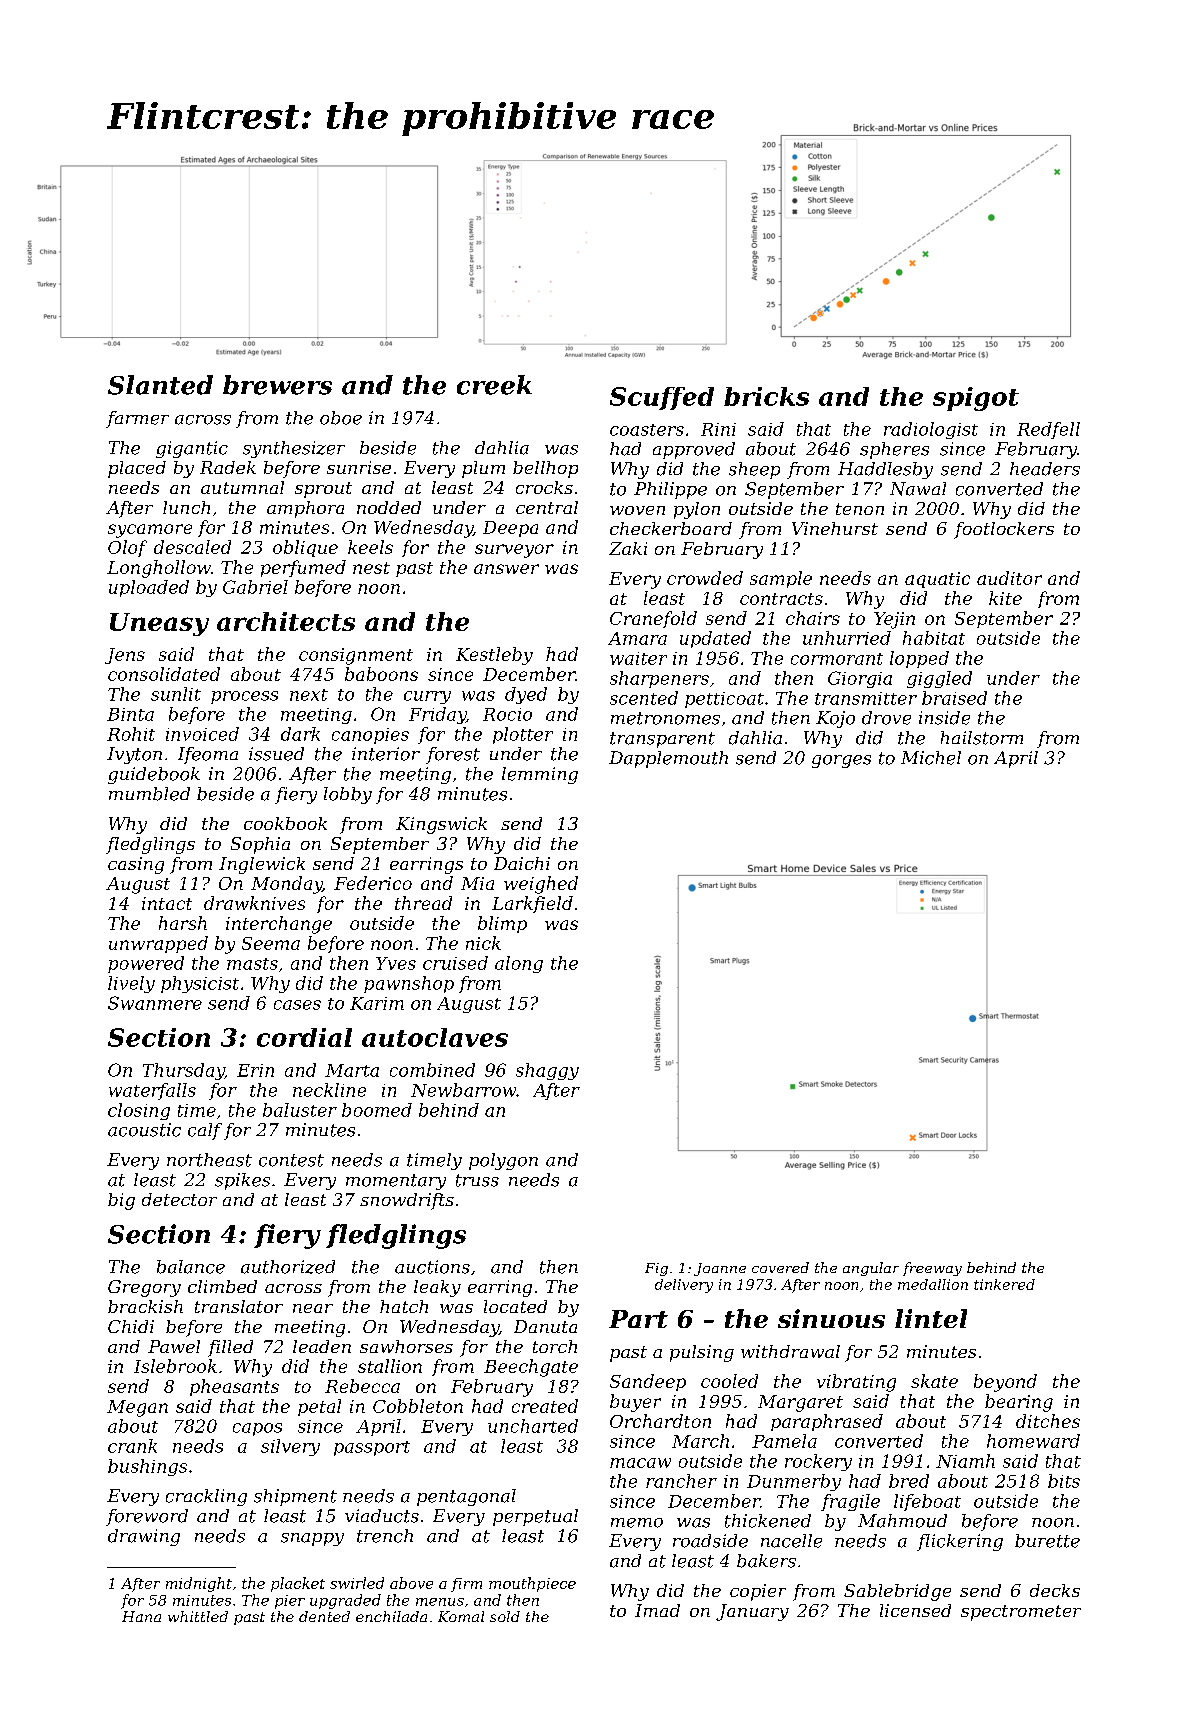 The width and height of the screenshot is (1188, 1720). What do you see at coordinates (152, 1091) in the screenshot?
I see `waterfalls` at bounding box center [152, 1091].
